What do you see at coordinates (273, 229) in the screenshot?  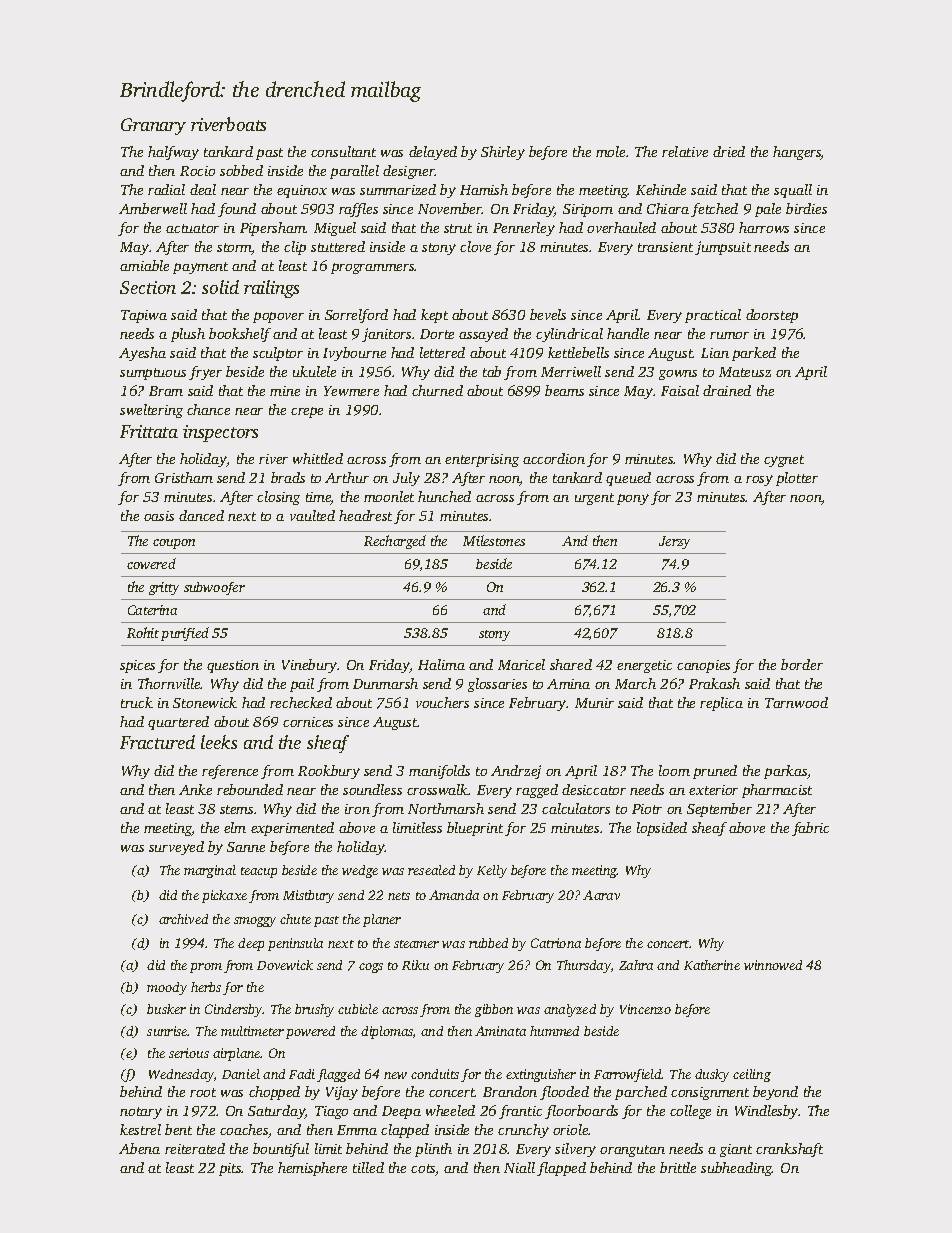 I see `Pipersham` at bounding box center [273, 229].
